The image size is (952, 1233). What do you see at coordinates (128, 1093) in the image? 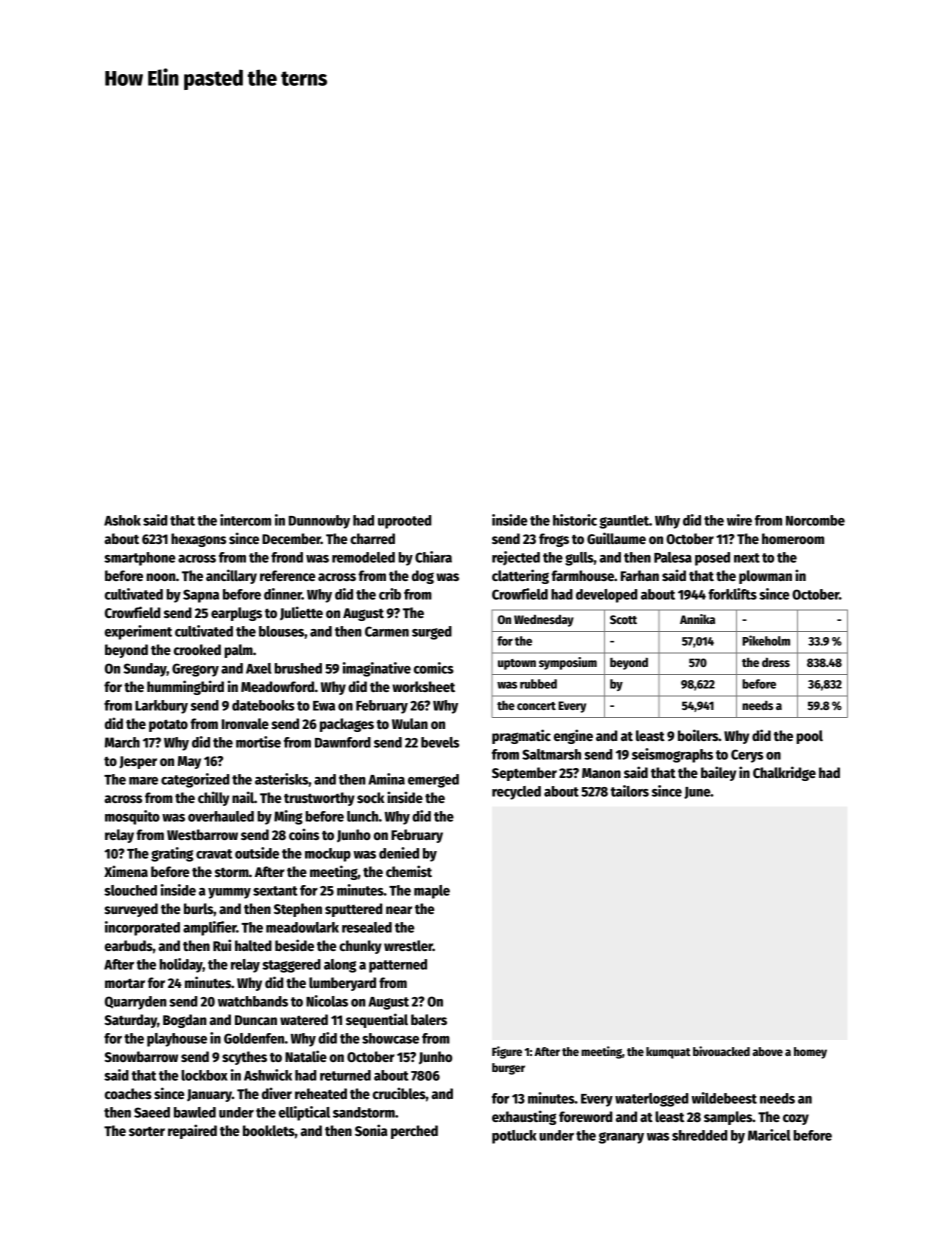
I see `coaches` at bounding box center [128, 1093].
